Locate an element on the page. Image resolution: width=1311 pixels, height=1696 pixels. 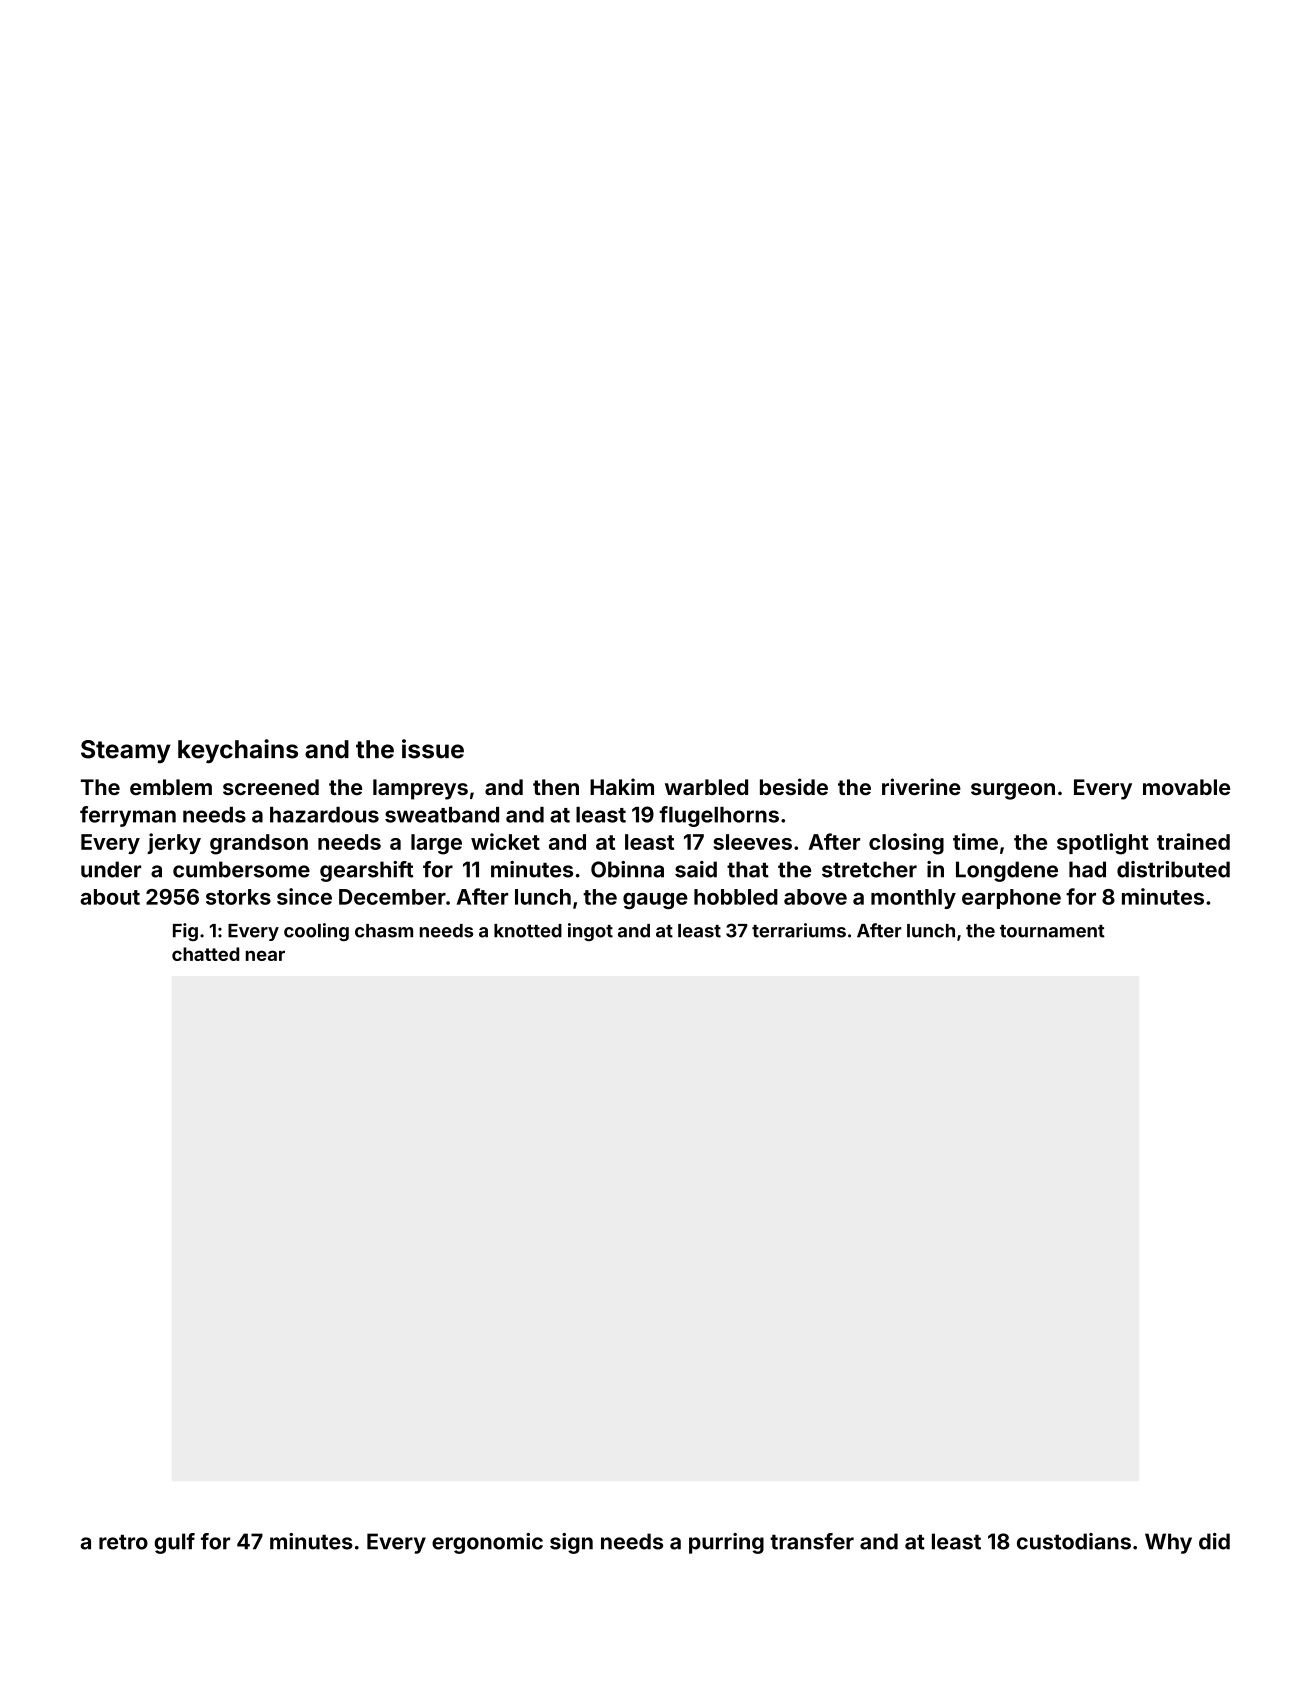
gulf is located at coordinates (174, 1543).
